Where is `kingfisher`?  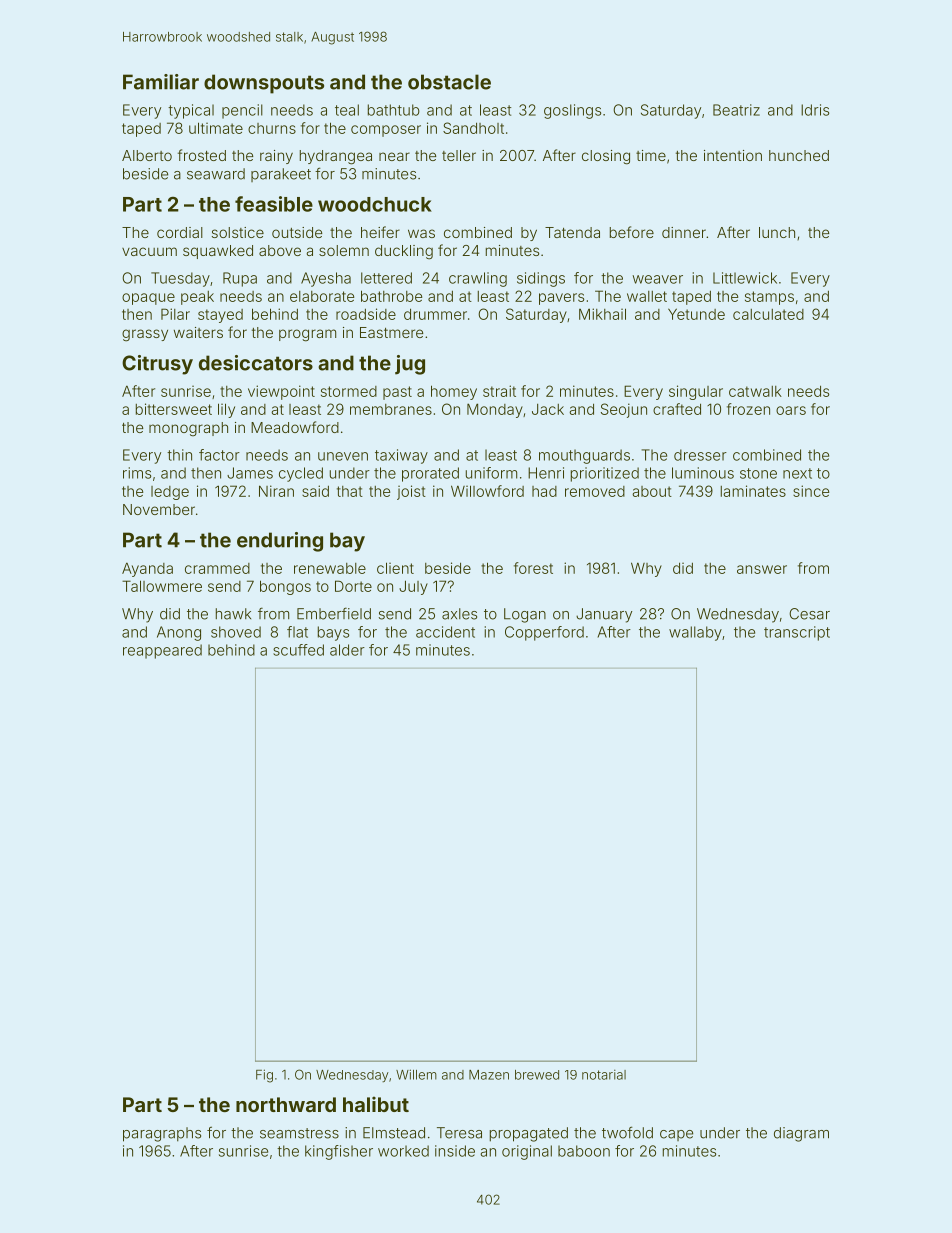 kingfisher is located at coordinates (339, 1152).
